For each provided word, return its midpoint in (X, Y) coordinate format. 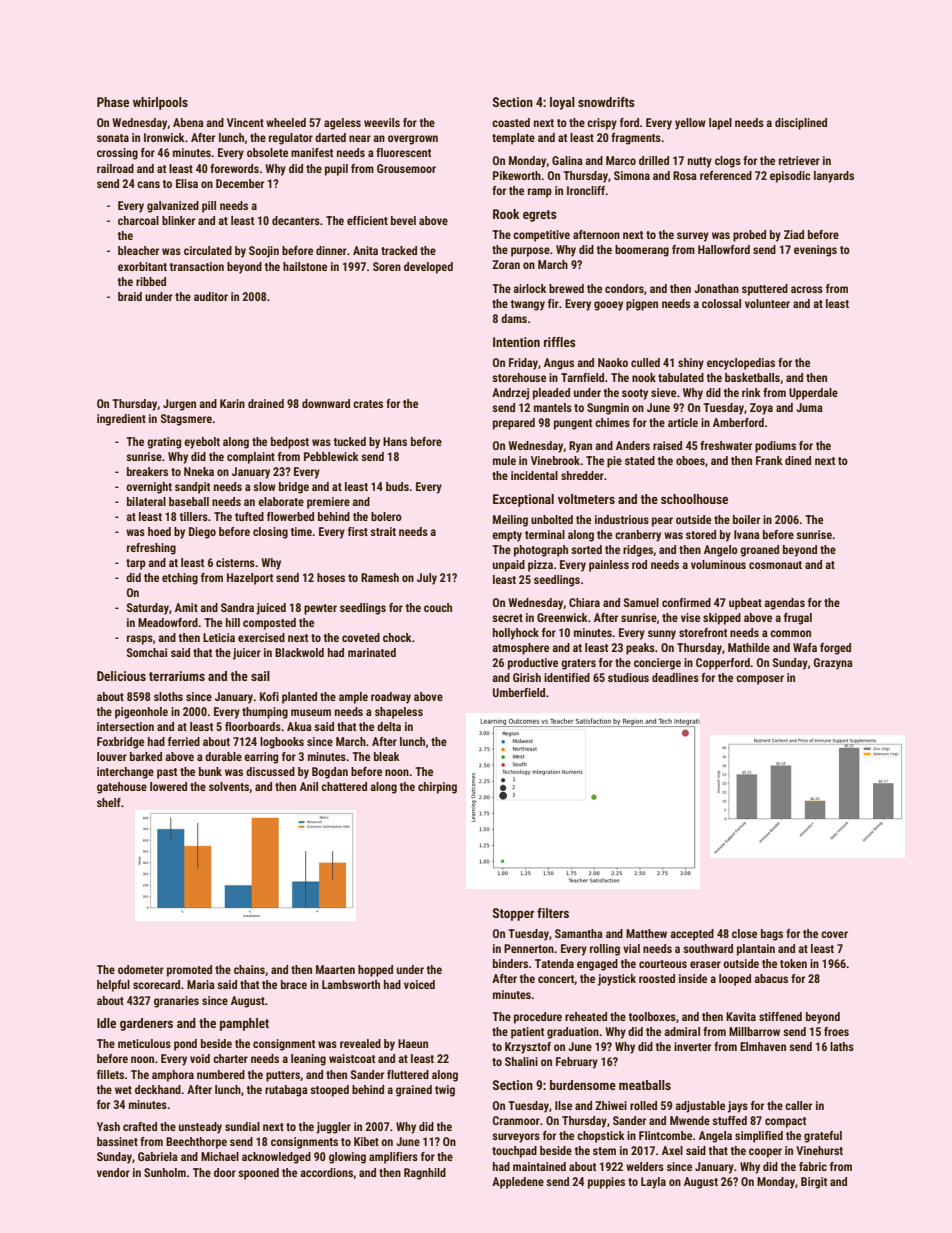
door (225, 1172)
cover (834, 934)
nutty (700, 162)
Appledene (518, 1183)
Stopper (514, 914)
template (513, 139)
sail (260, 676)
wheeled (286, 122)
